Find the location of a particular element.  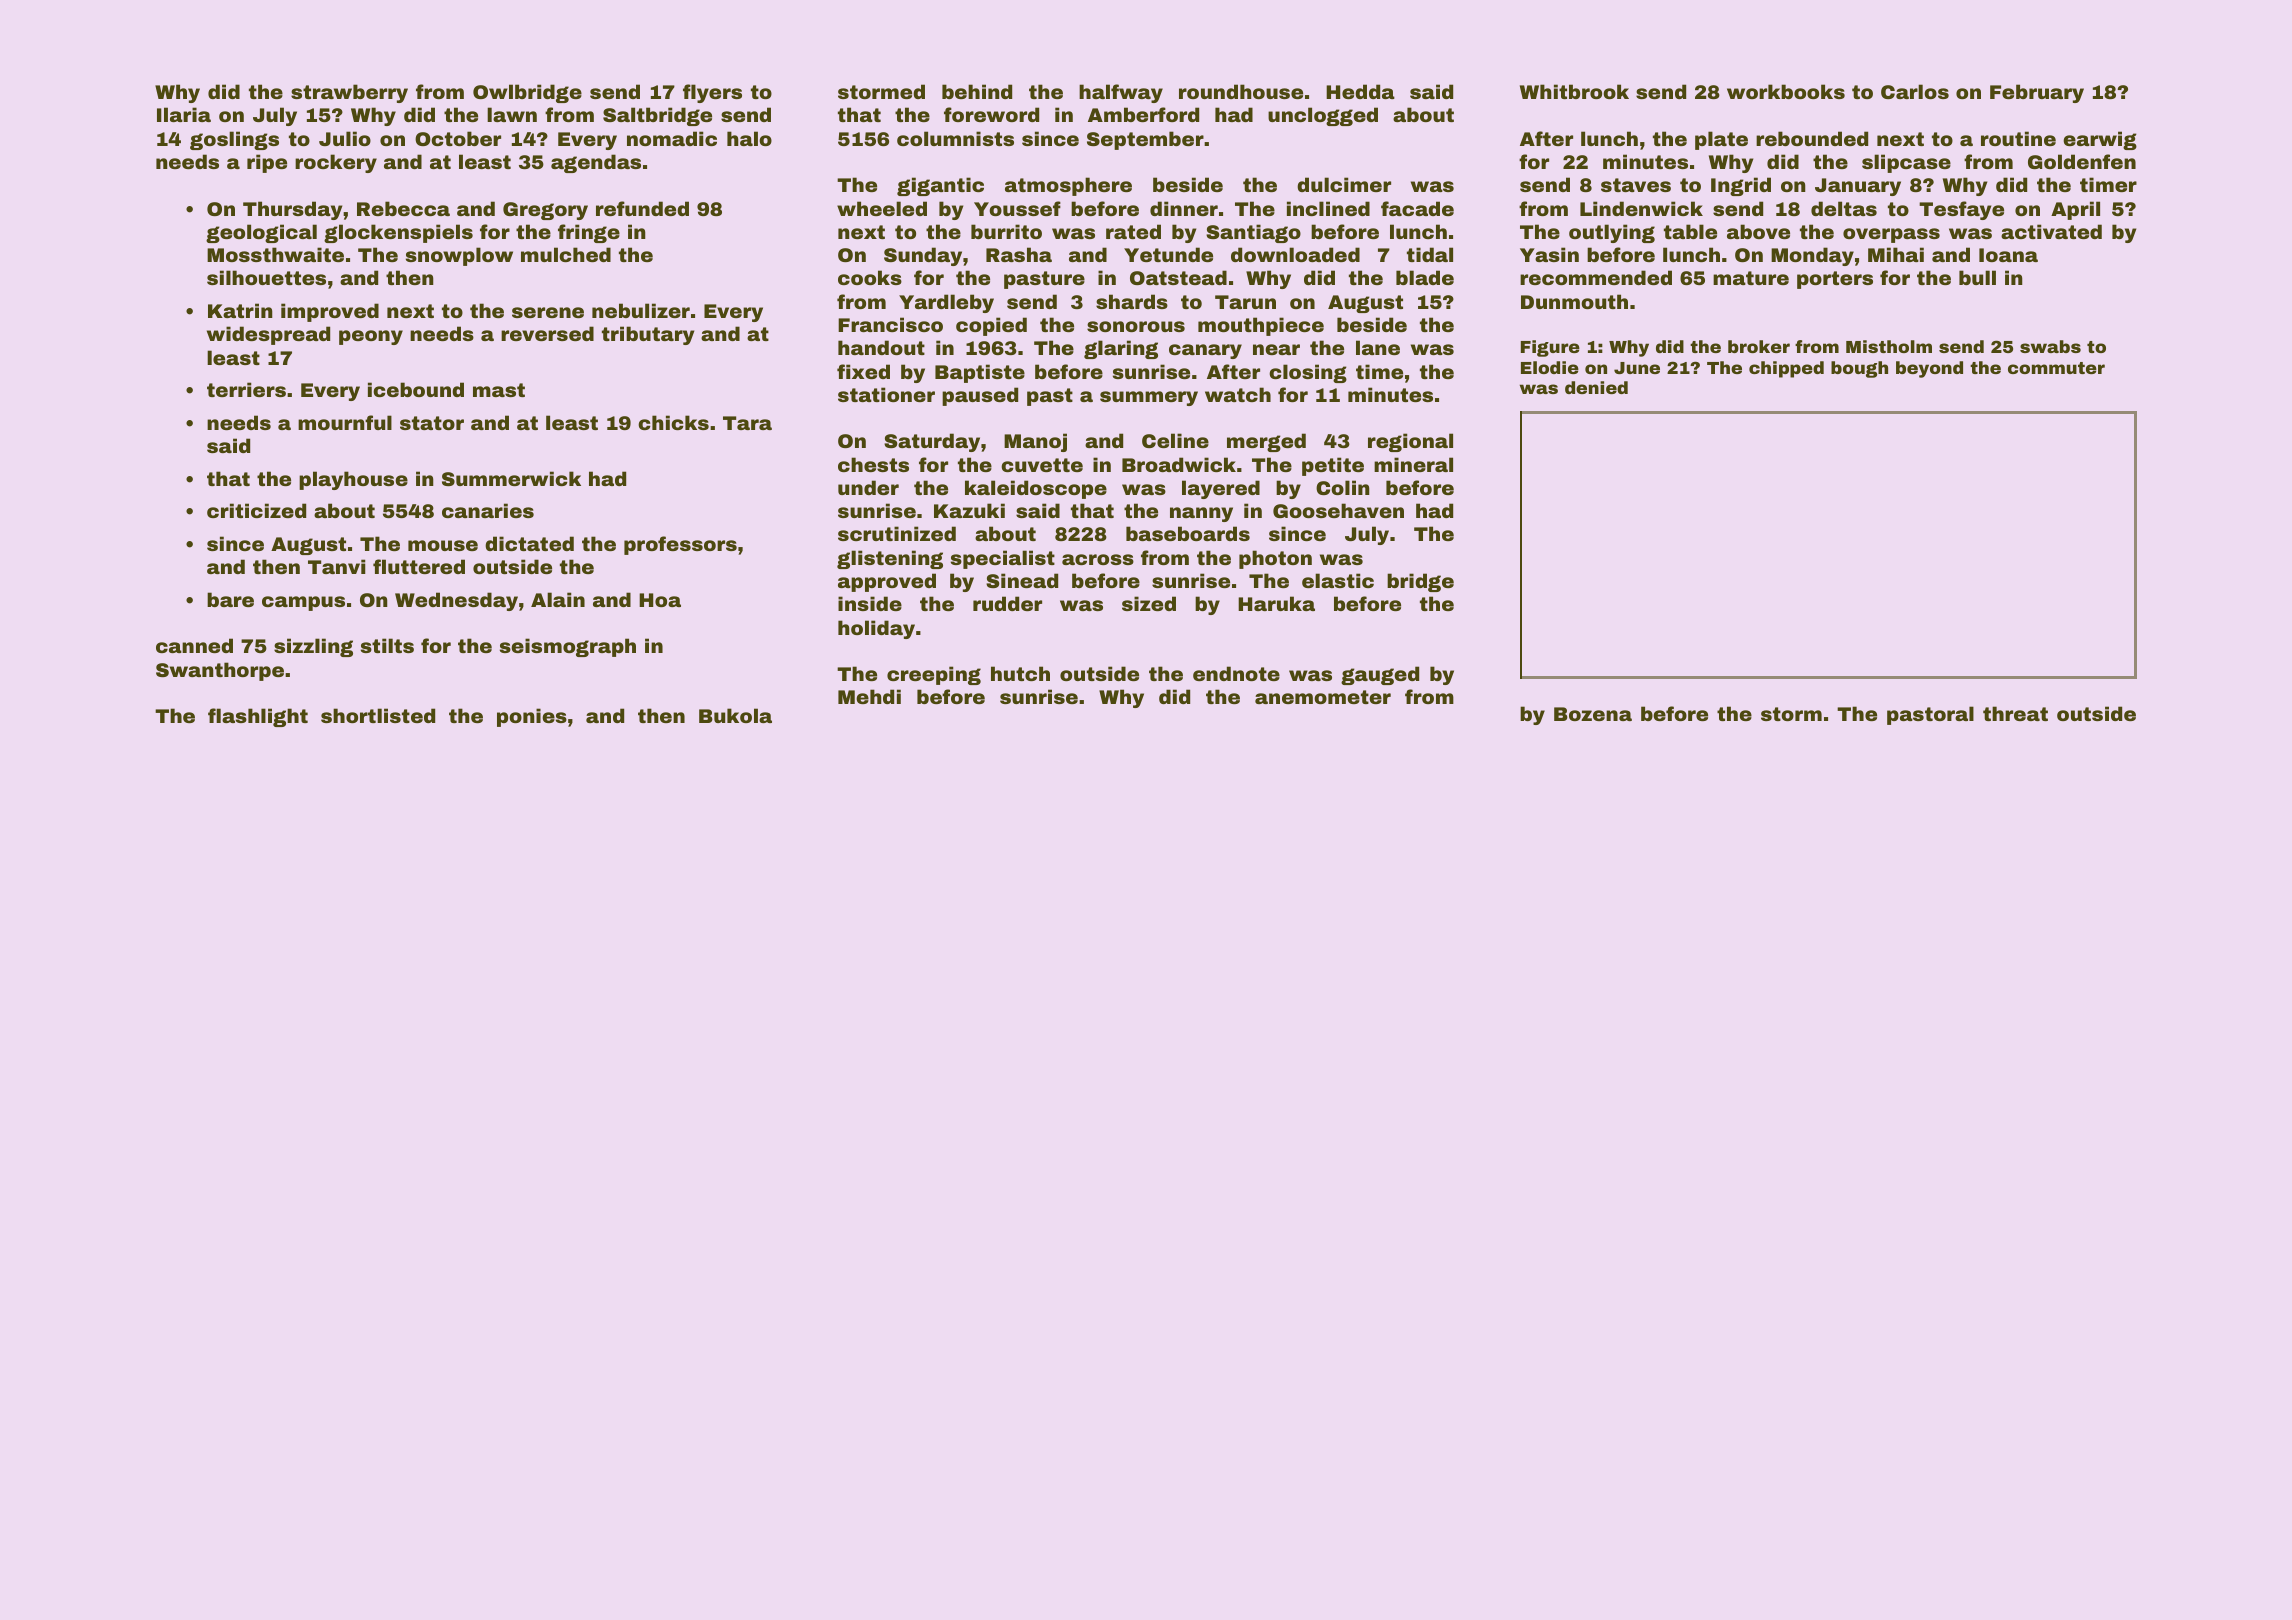

seismograph is located at coordinates (568, 647).
